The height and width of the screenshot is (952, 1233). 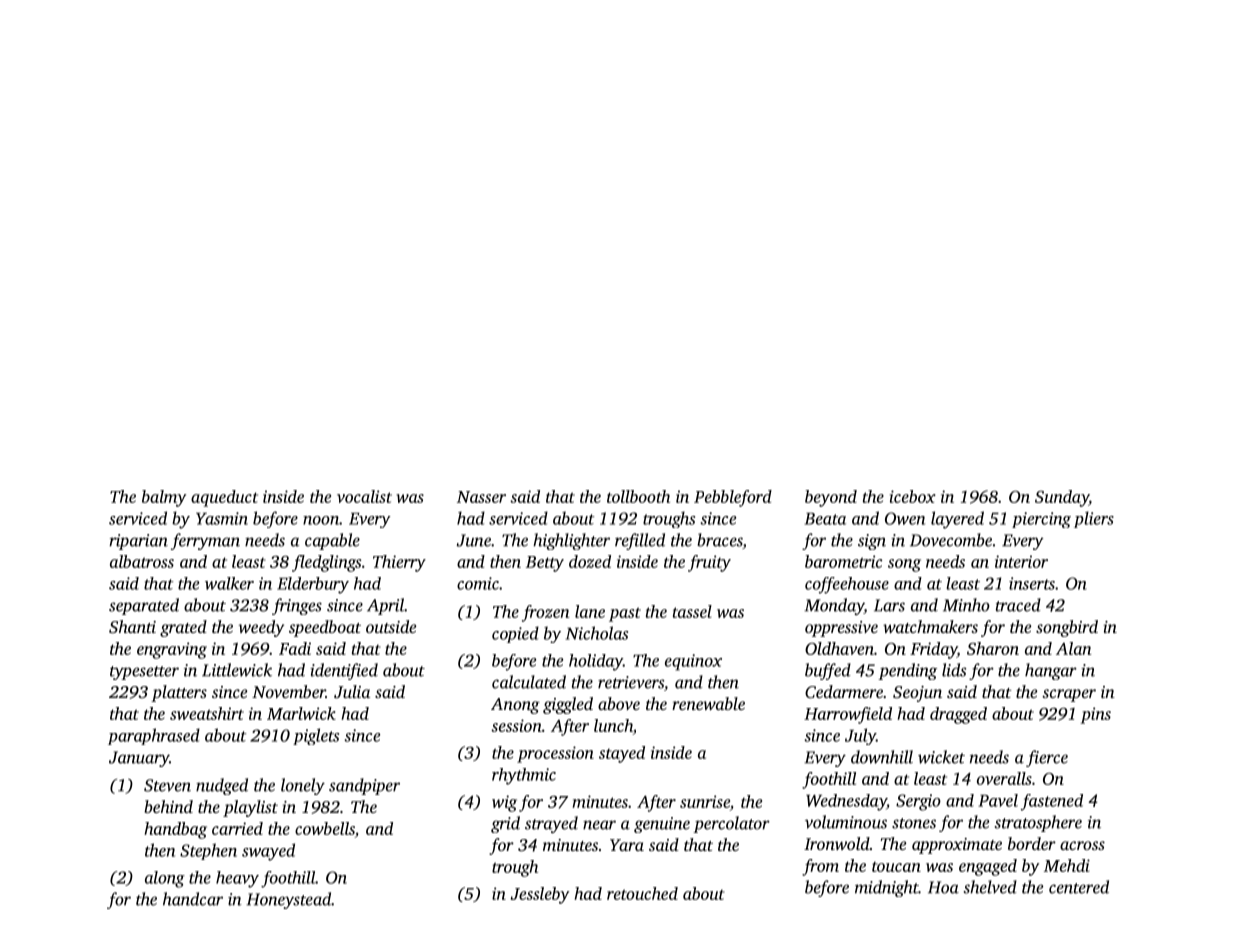 What do you see at coordinates (590, 561) in the screenshot?
I see `dozed` at bounding box center [590, 561].
